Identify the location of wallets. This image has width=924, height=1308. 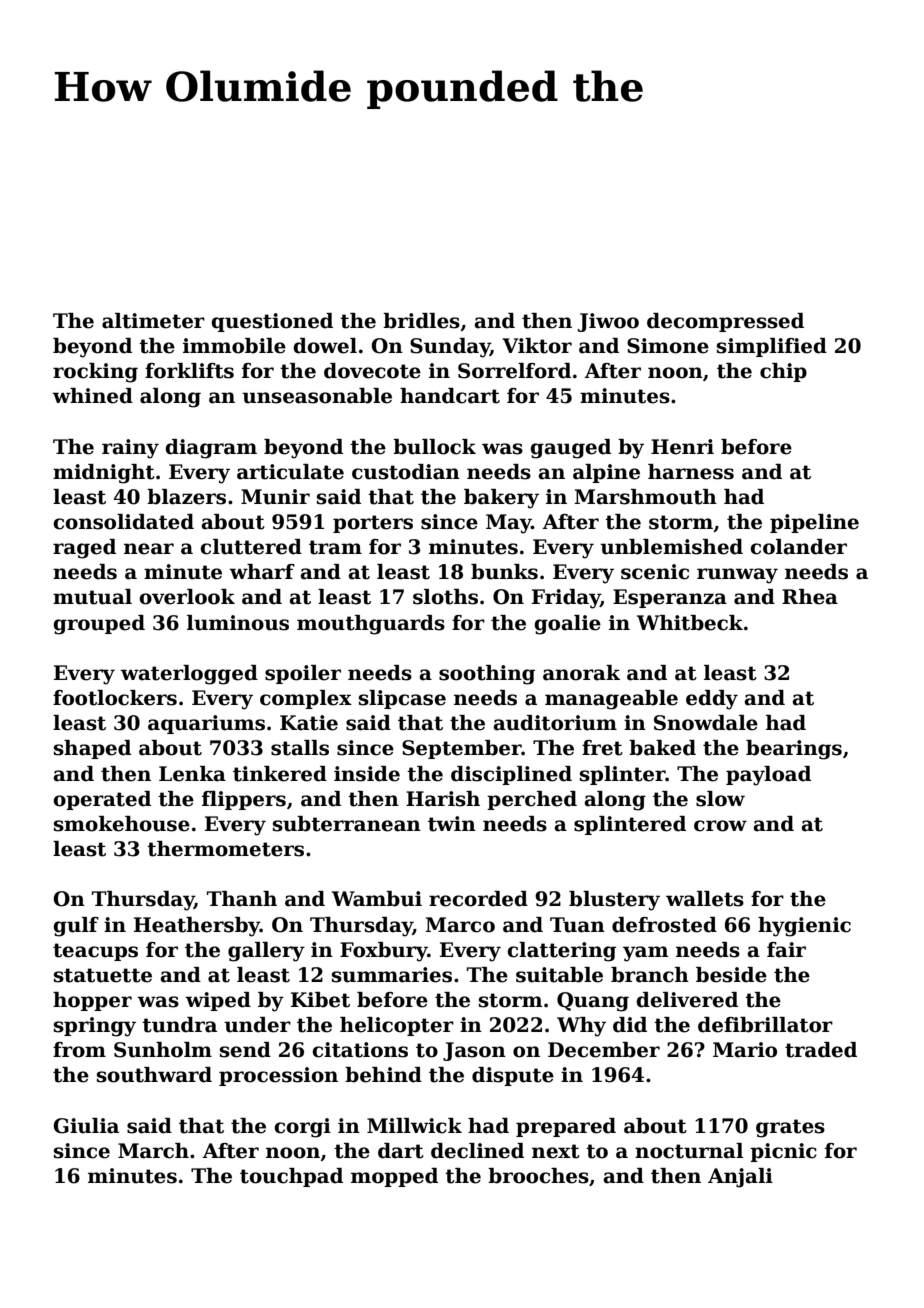
(705, 899).
